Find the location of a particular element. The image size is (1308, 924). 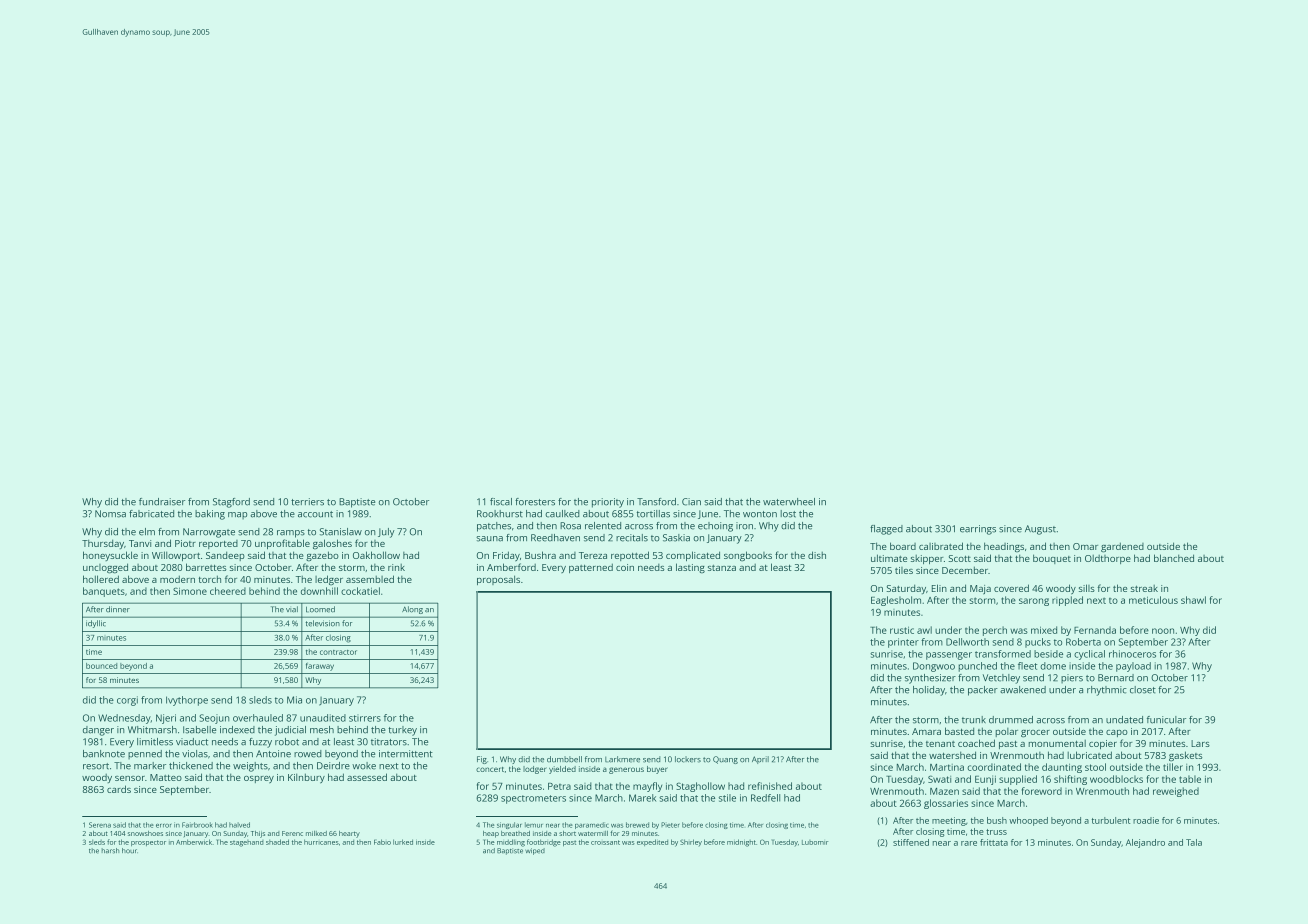

Dongwoo is located at coordinates (934, 667).
